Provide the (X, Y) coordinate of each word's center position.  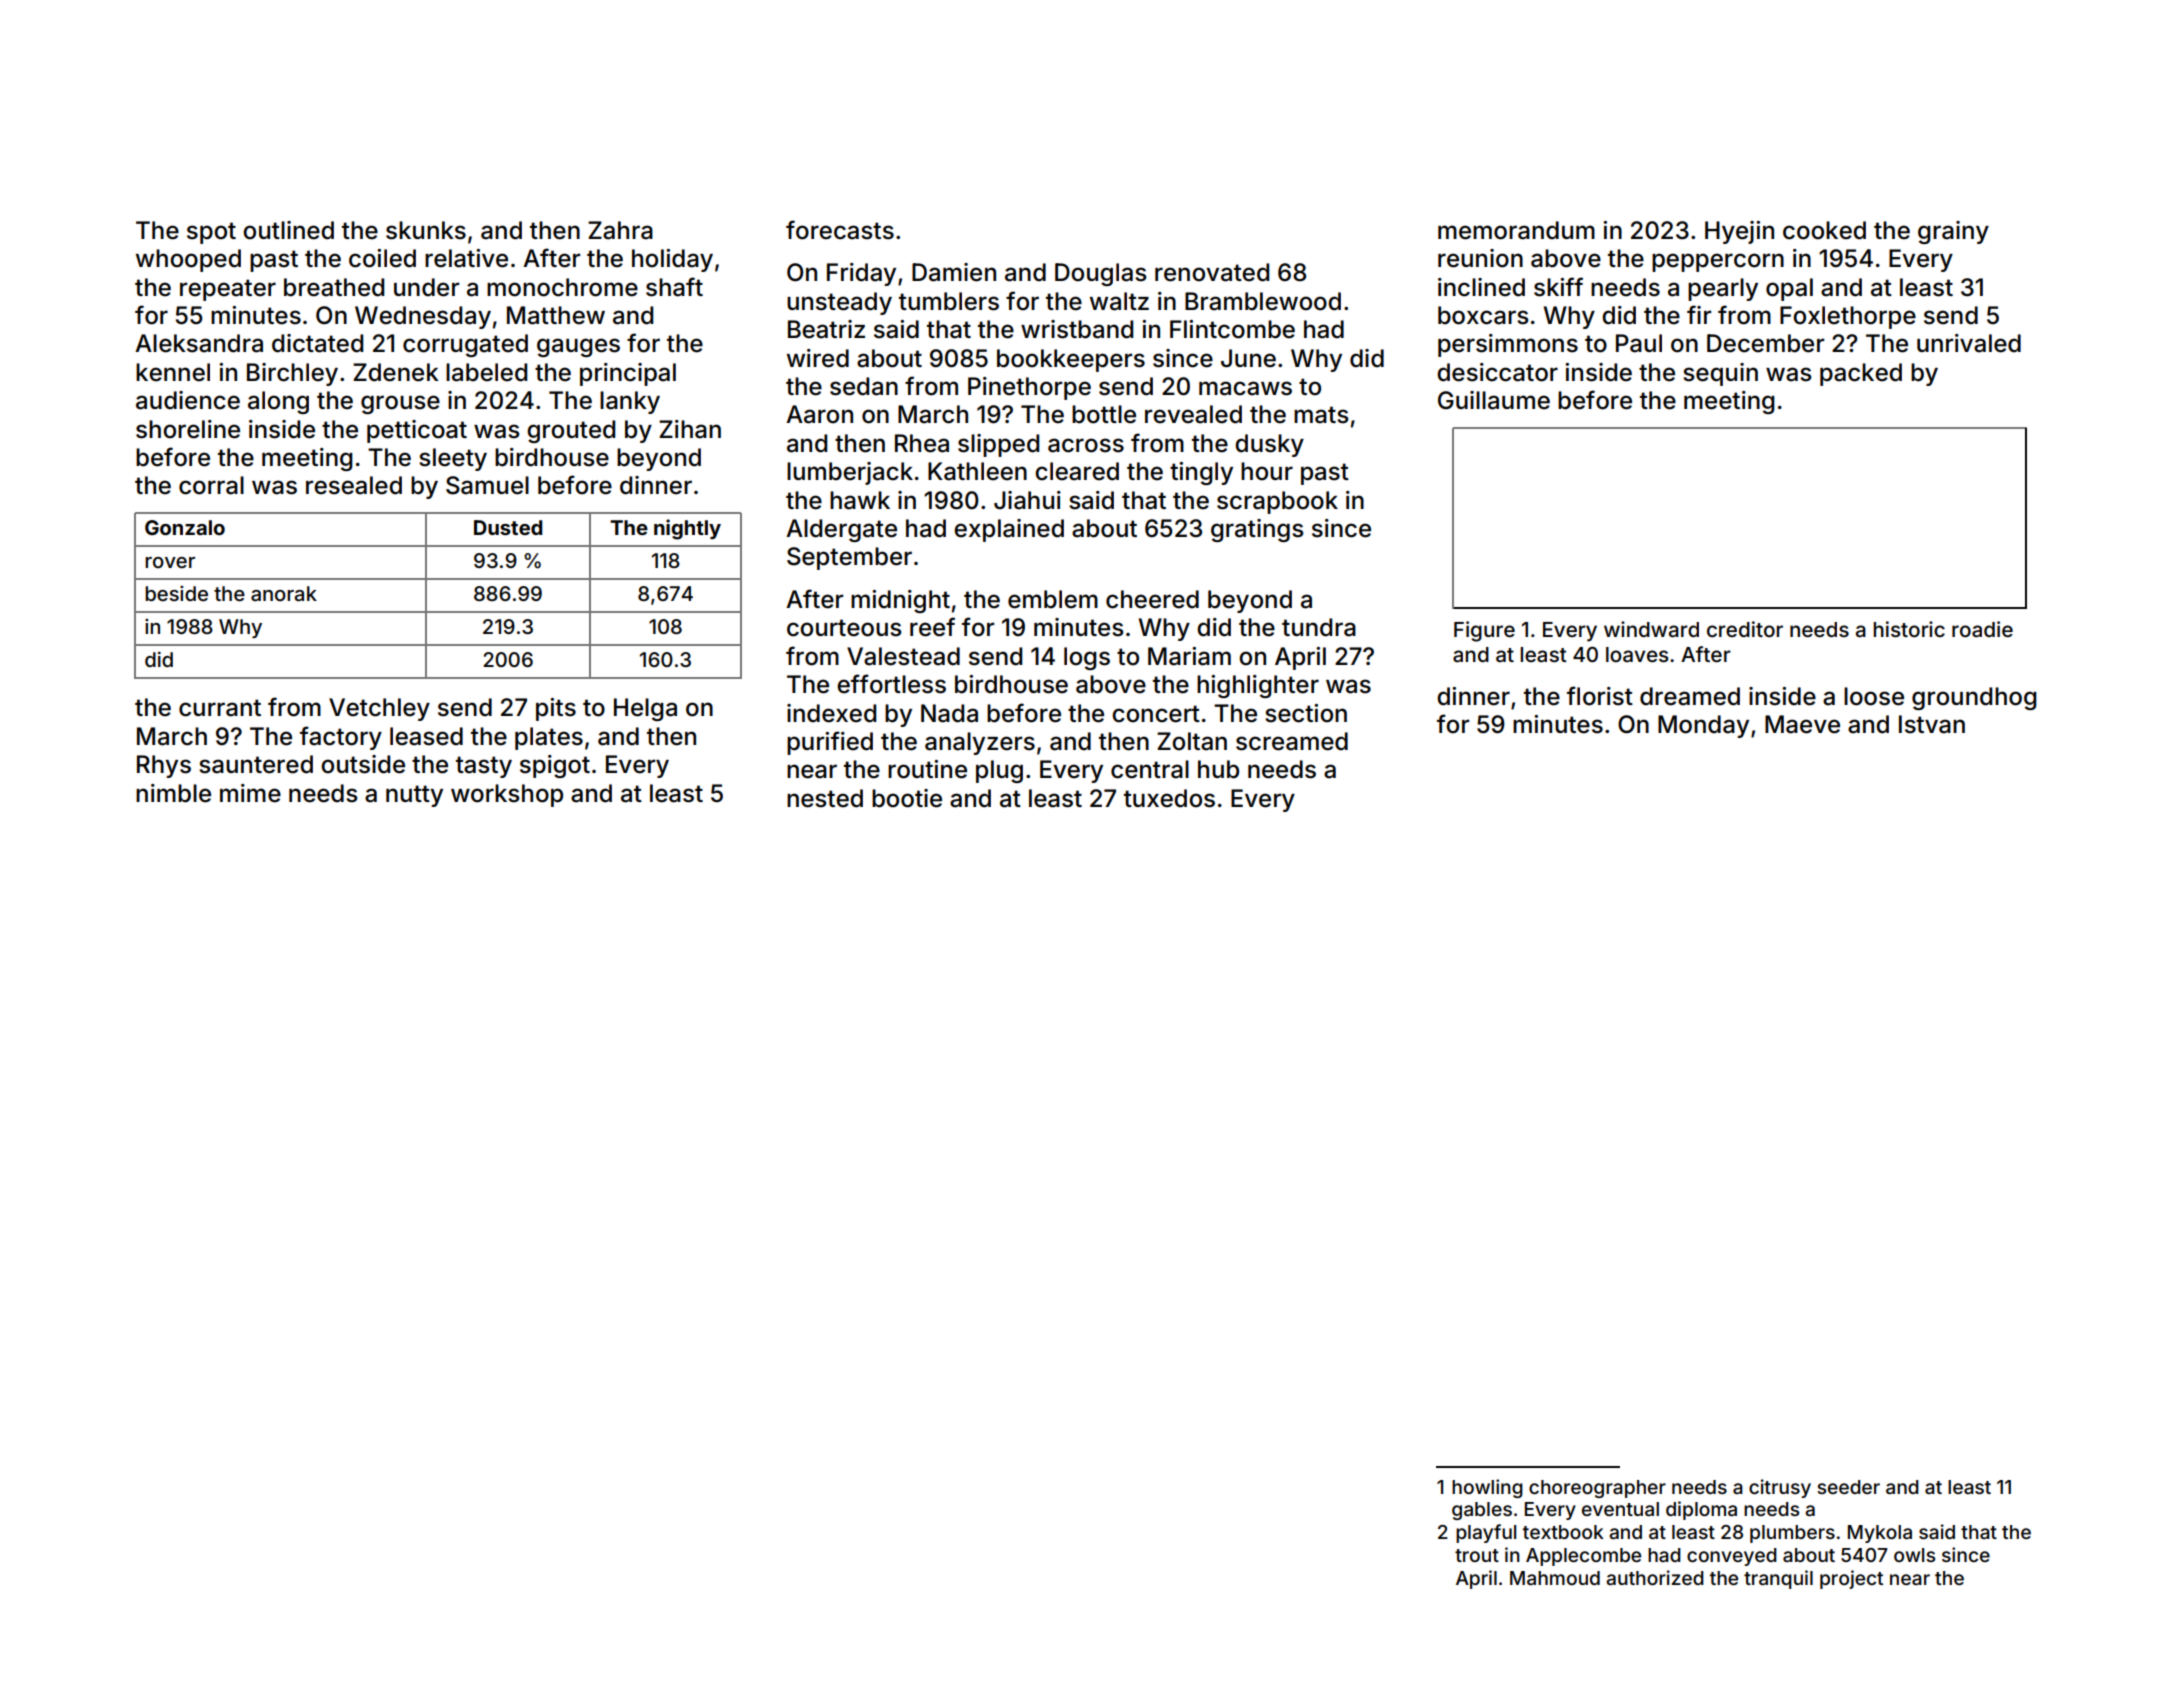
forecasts (840, 230)
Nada (949, 713)
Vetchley (379, 709)
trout (1477, 1555)
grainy (1953, 232)
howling (1487, 1488)
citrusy (1780, 1488)
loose (1874, 696)
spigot (555, 766)
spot (211, 233)
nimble (173, 793)
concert (1156, 714)
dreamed (1690, 696)
